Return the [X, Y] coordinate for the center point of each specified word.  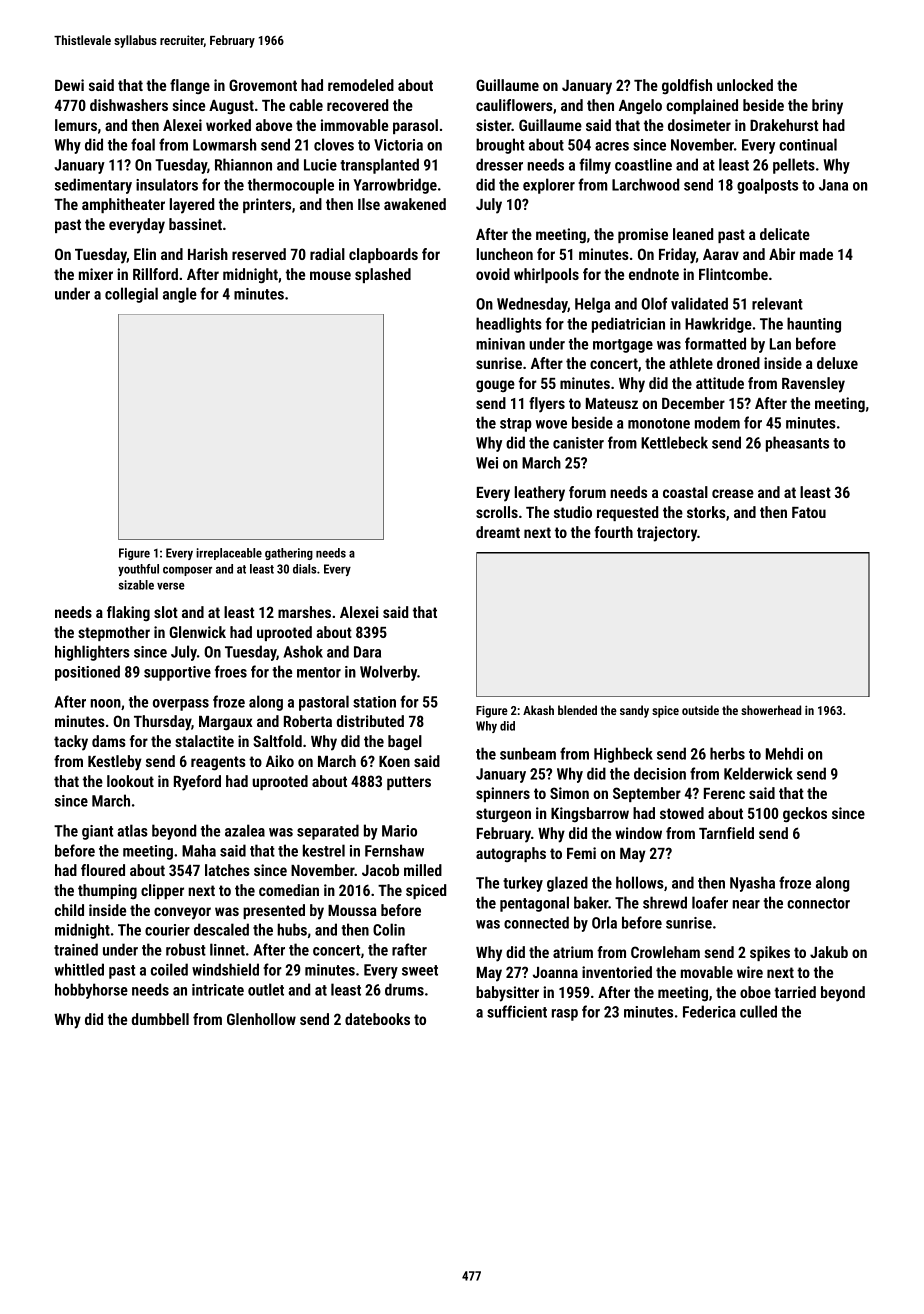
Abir [782, 254]
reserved [259, 254]
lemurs [76, 125]
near [746, 904]
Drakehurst [784, 125]
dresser [499, 164]
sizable [136, 585]
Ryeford [197, 783]
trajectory [667, 534]
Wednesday [532, 305]
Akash [538, 710]
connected [536, 922]
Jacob [380, 870]
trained [76, 949]
